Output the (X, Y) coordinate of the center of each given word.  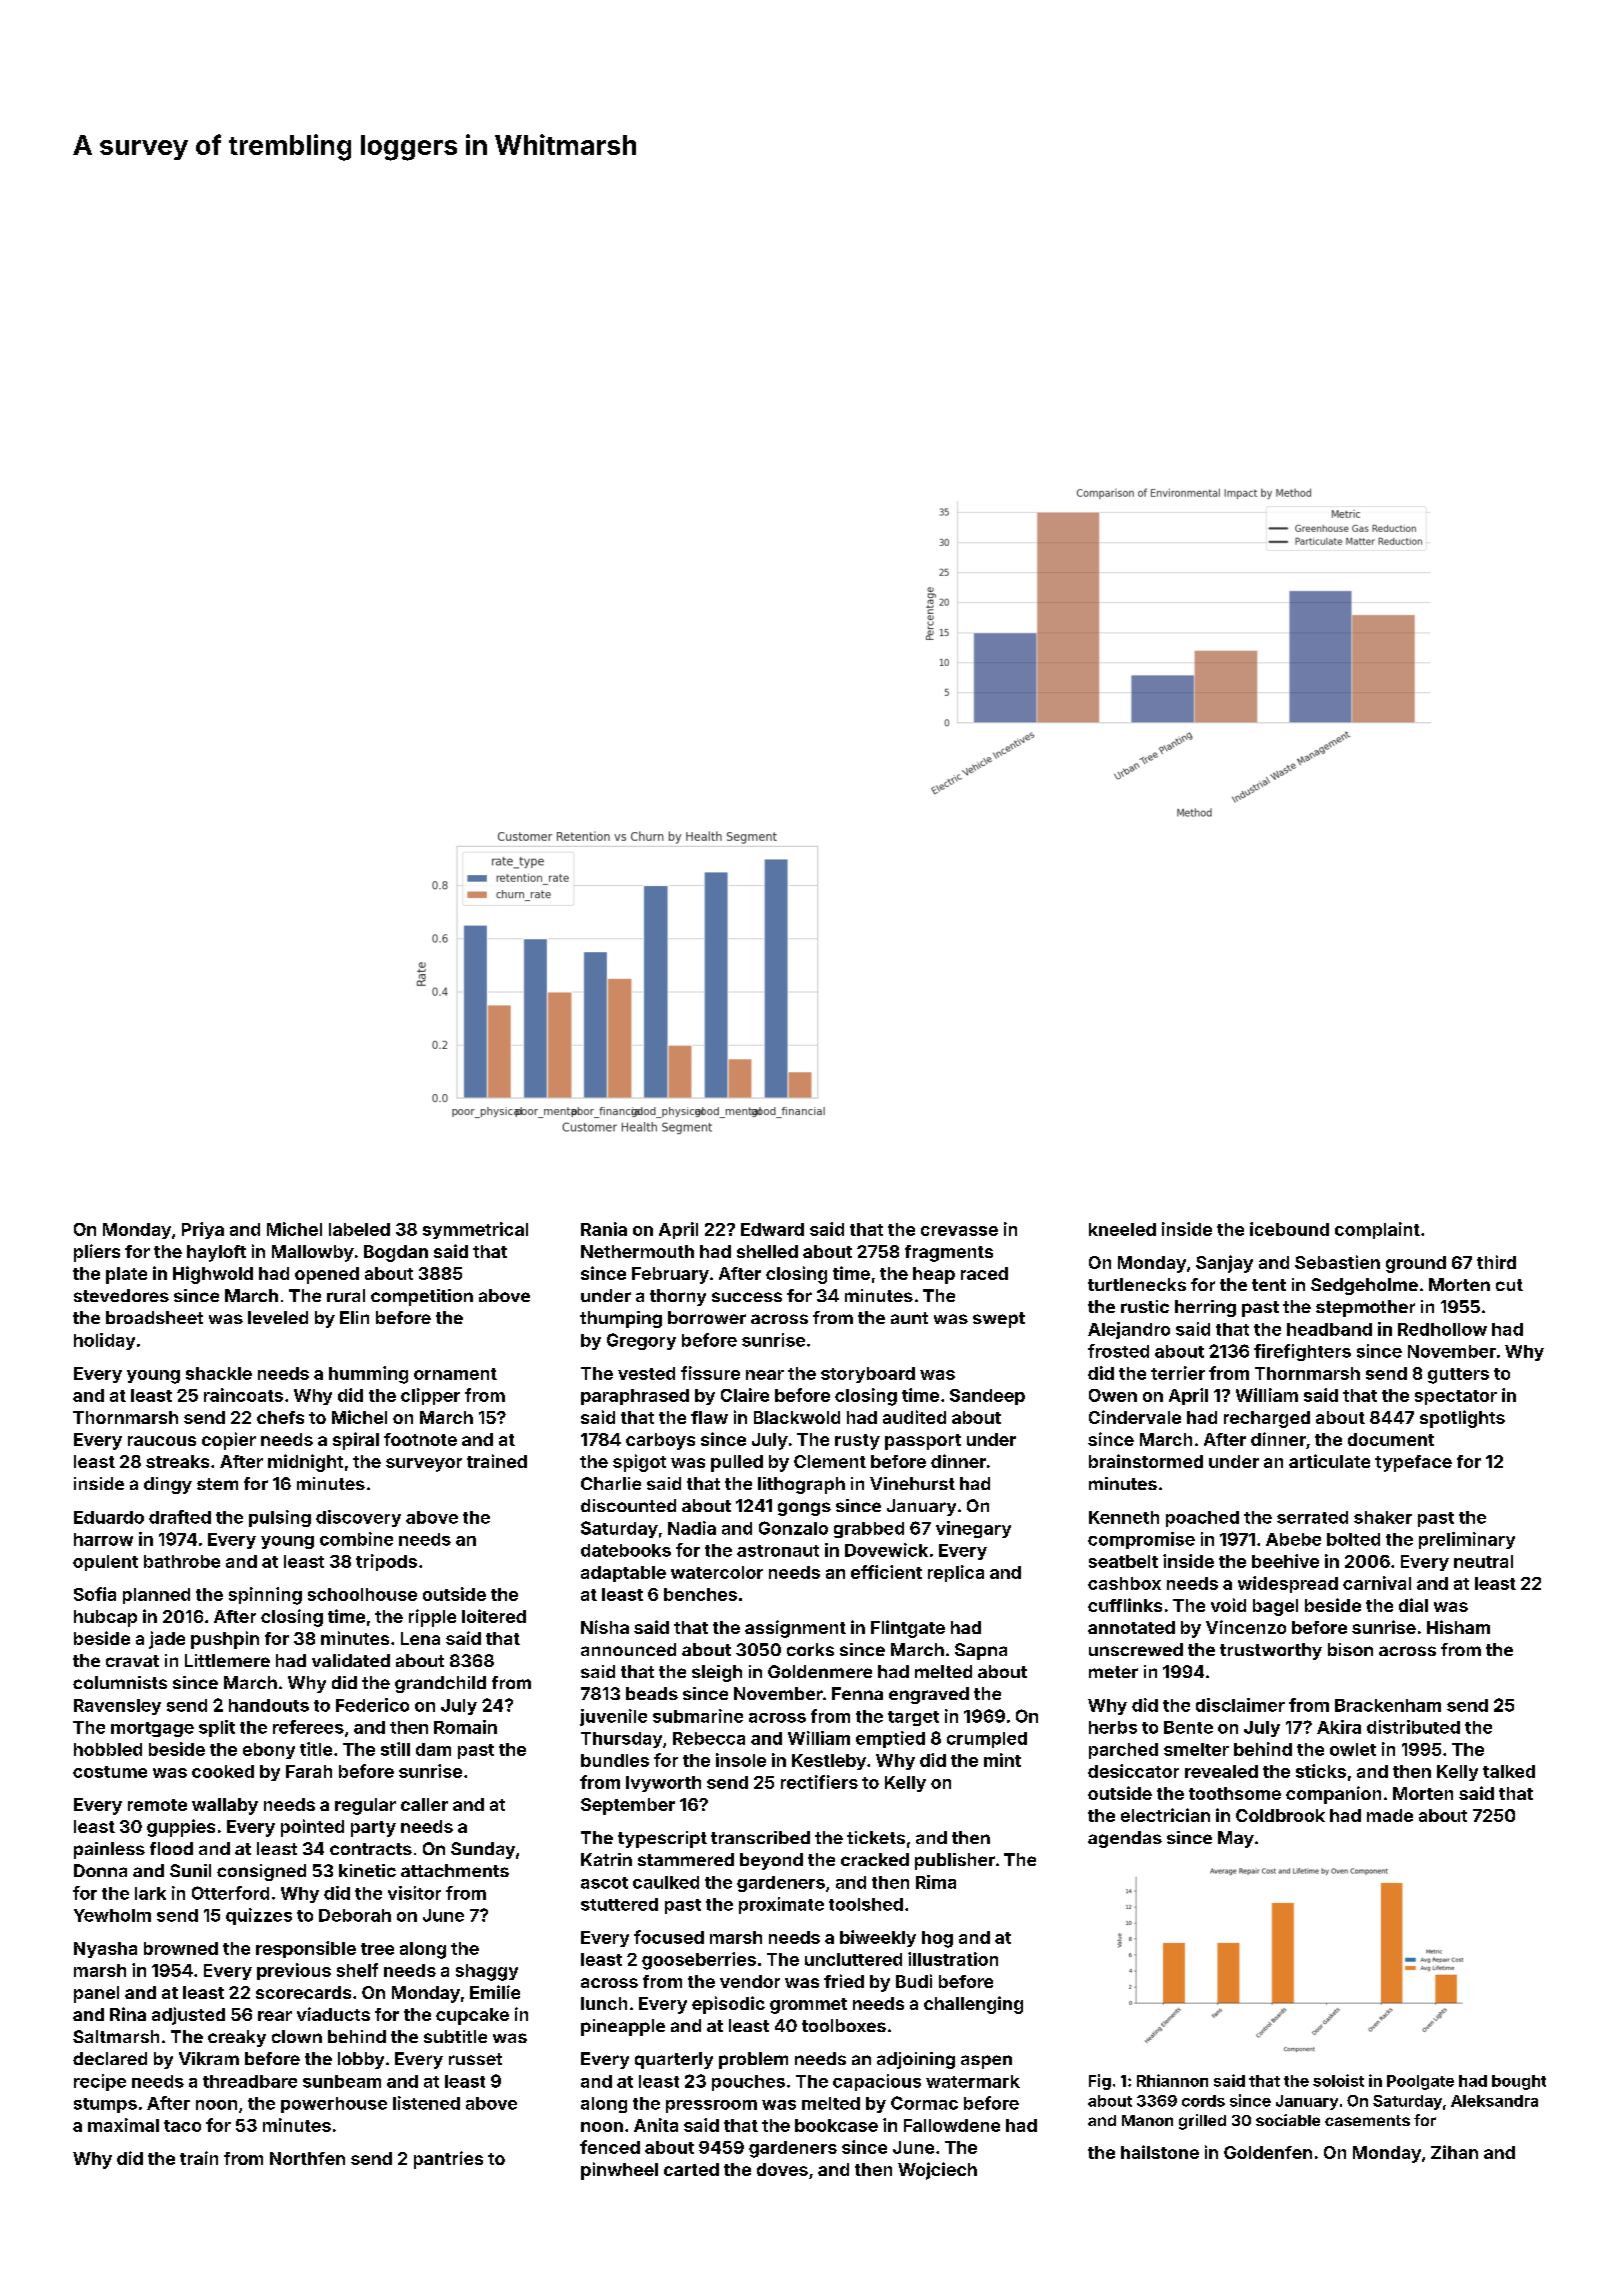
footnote (420, 1439)
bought (1519, 2082)
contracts (371, 1849)
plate (126, 1275)
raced (984, 1273)
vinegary (973, 1529)
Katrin (606, 1859)
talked (1509, 1771)
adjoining (916, 2060)
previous (294, 1971)
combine (356, 1539)
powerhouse (334, 2105)
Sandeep (987, 1397)
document (1391, 1439)
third (1496, 1262)
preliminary (1467, 1540)
